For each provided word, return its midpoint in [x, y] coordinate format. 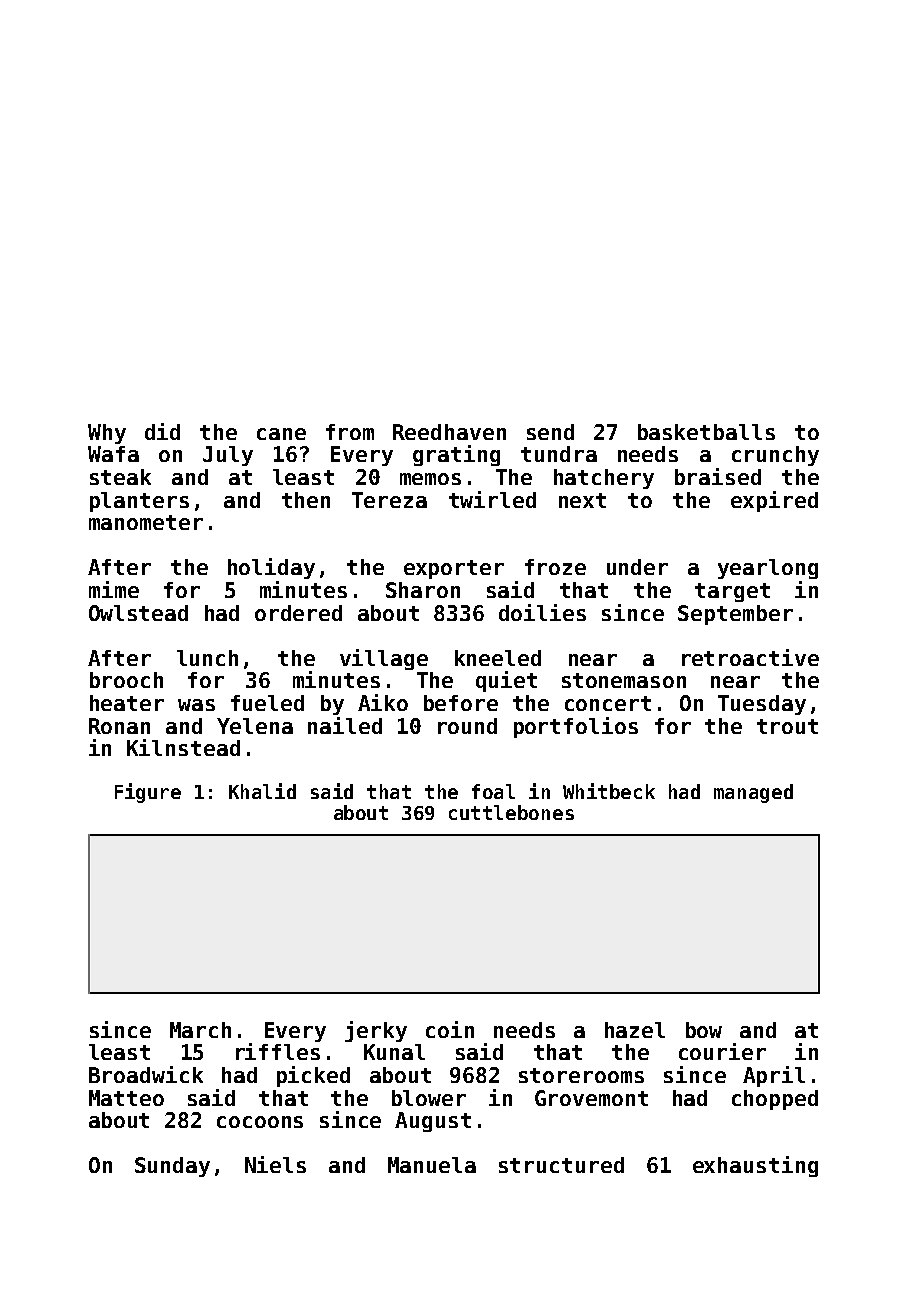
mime [114, 589]
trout [787, 726]
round [467, 726]
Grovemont [591, 1098]
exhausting [755, 1166]
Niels [275, 1164]
